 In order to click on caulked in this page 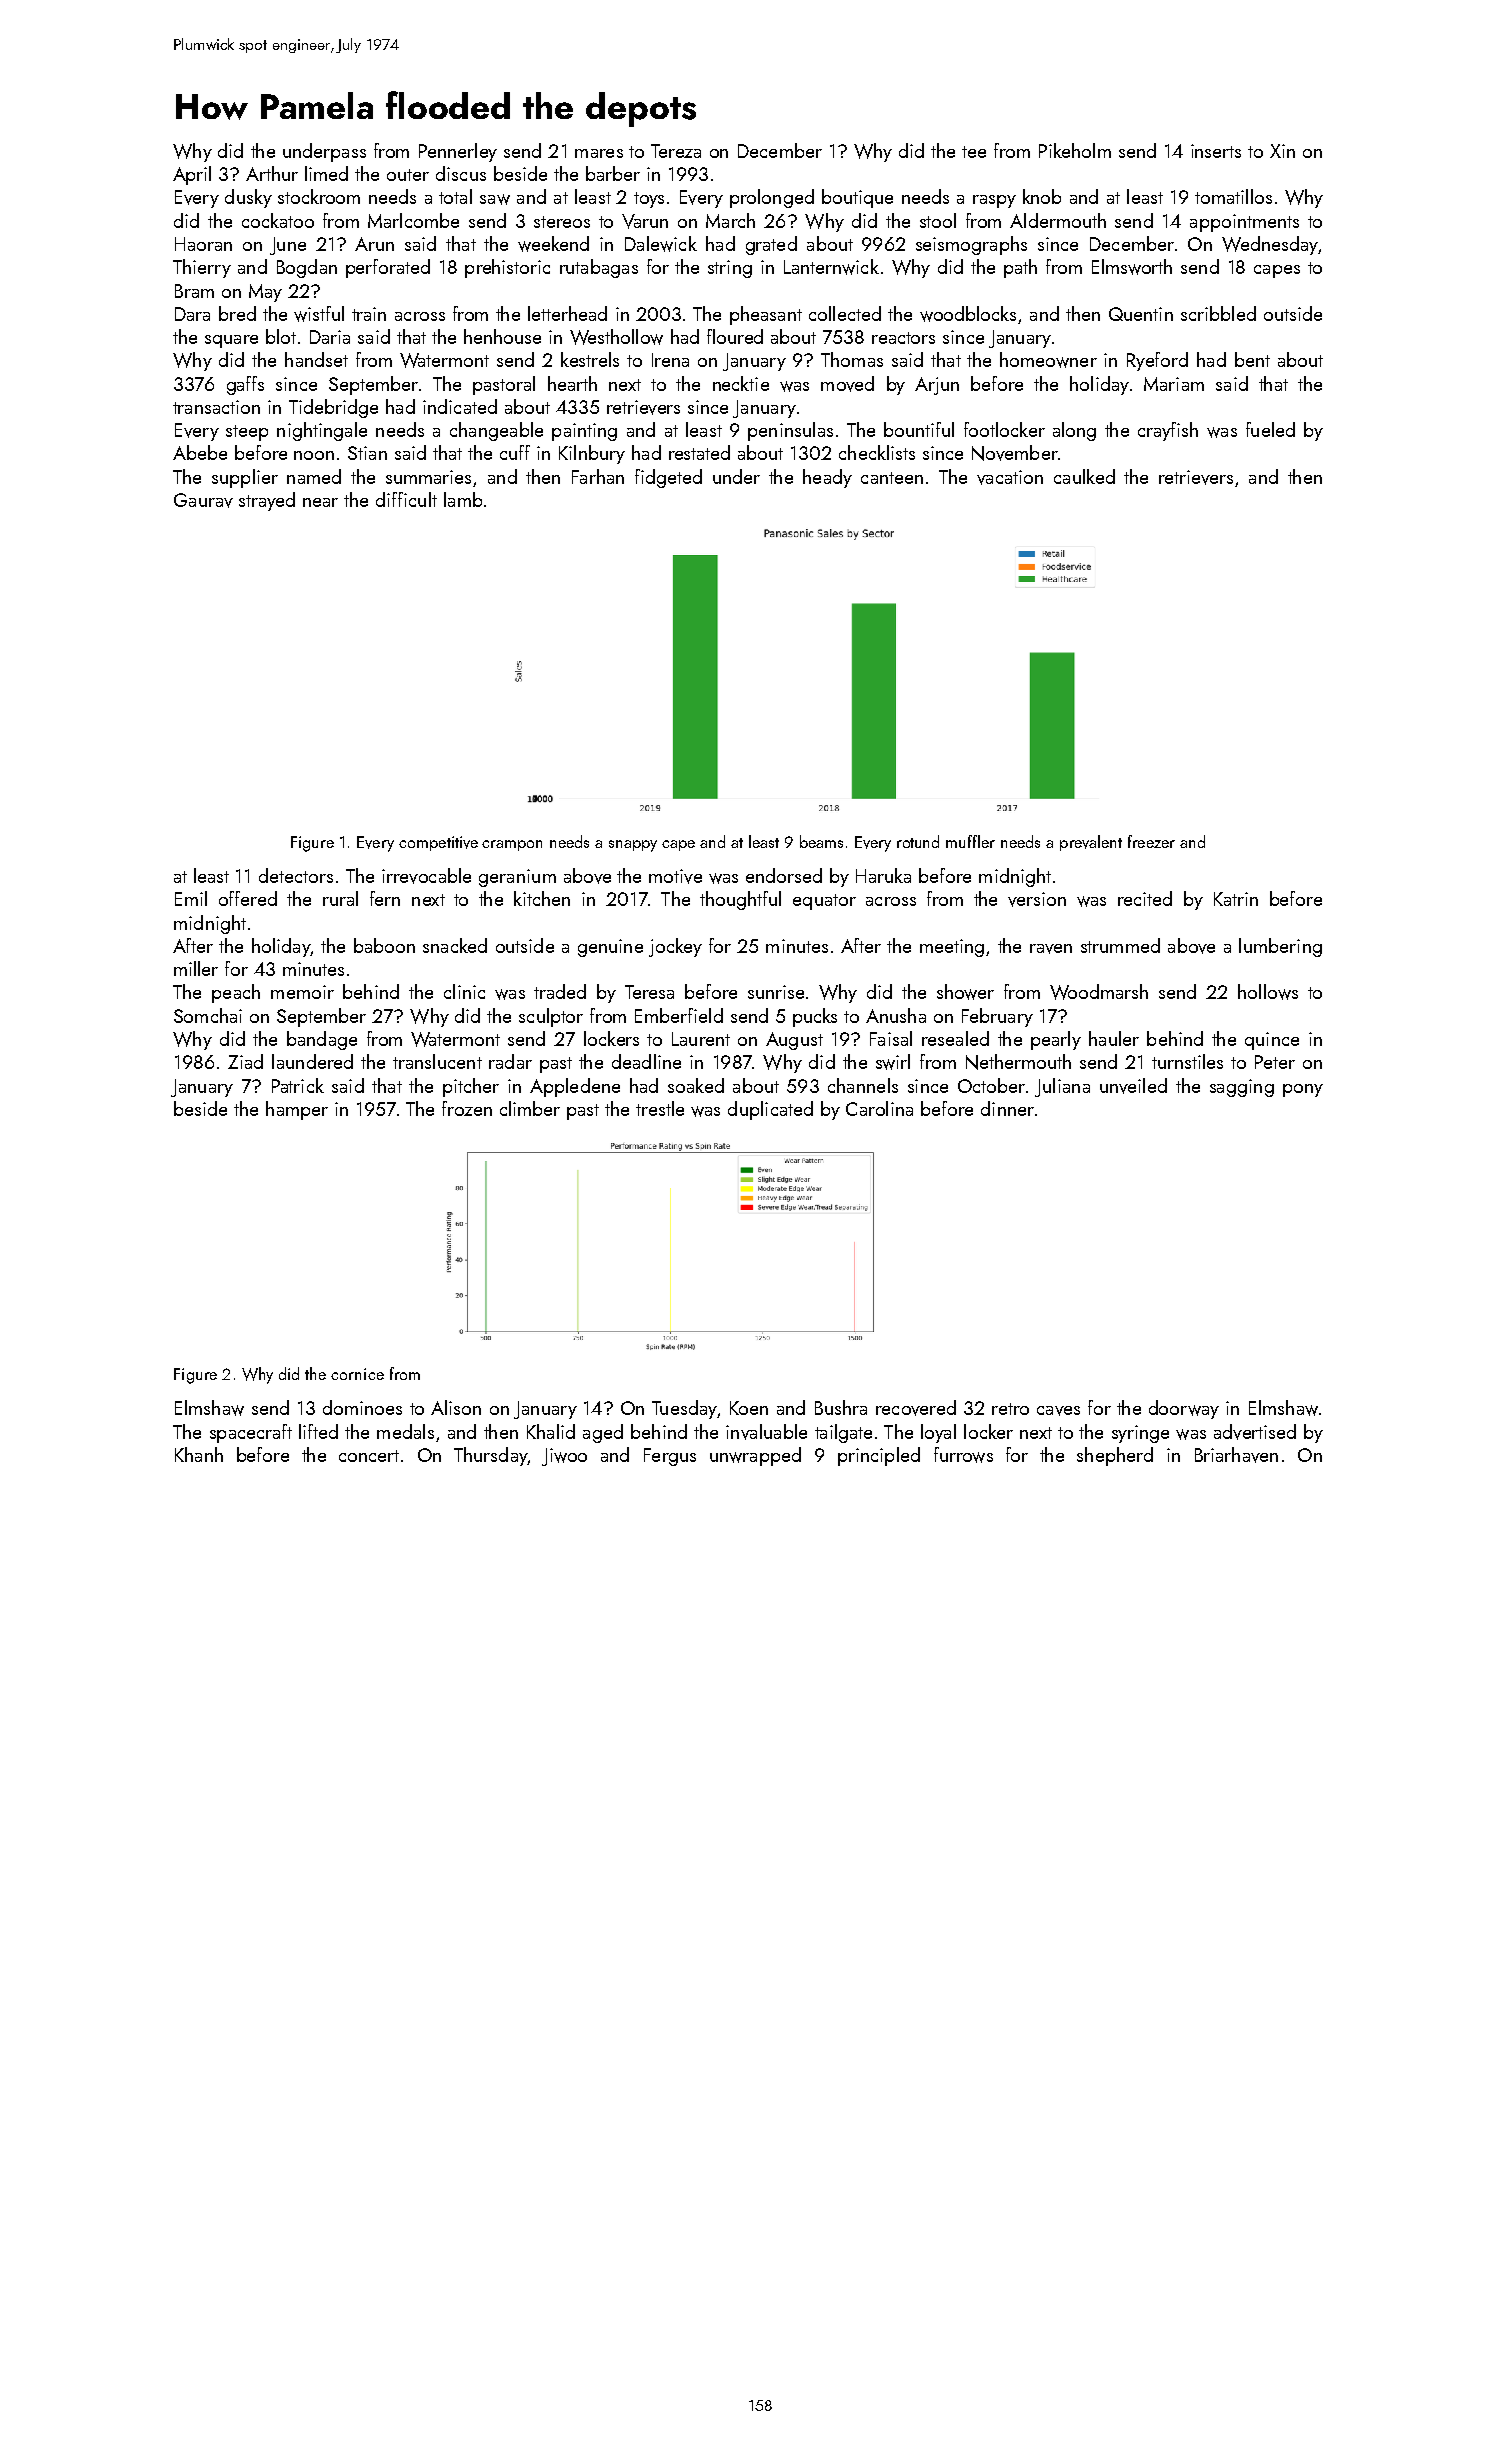, I will do `click(1084, 476)`.
